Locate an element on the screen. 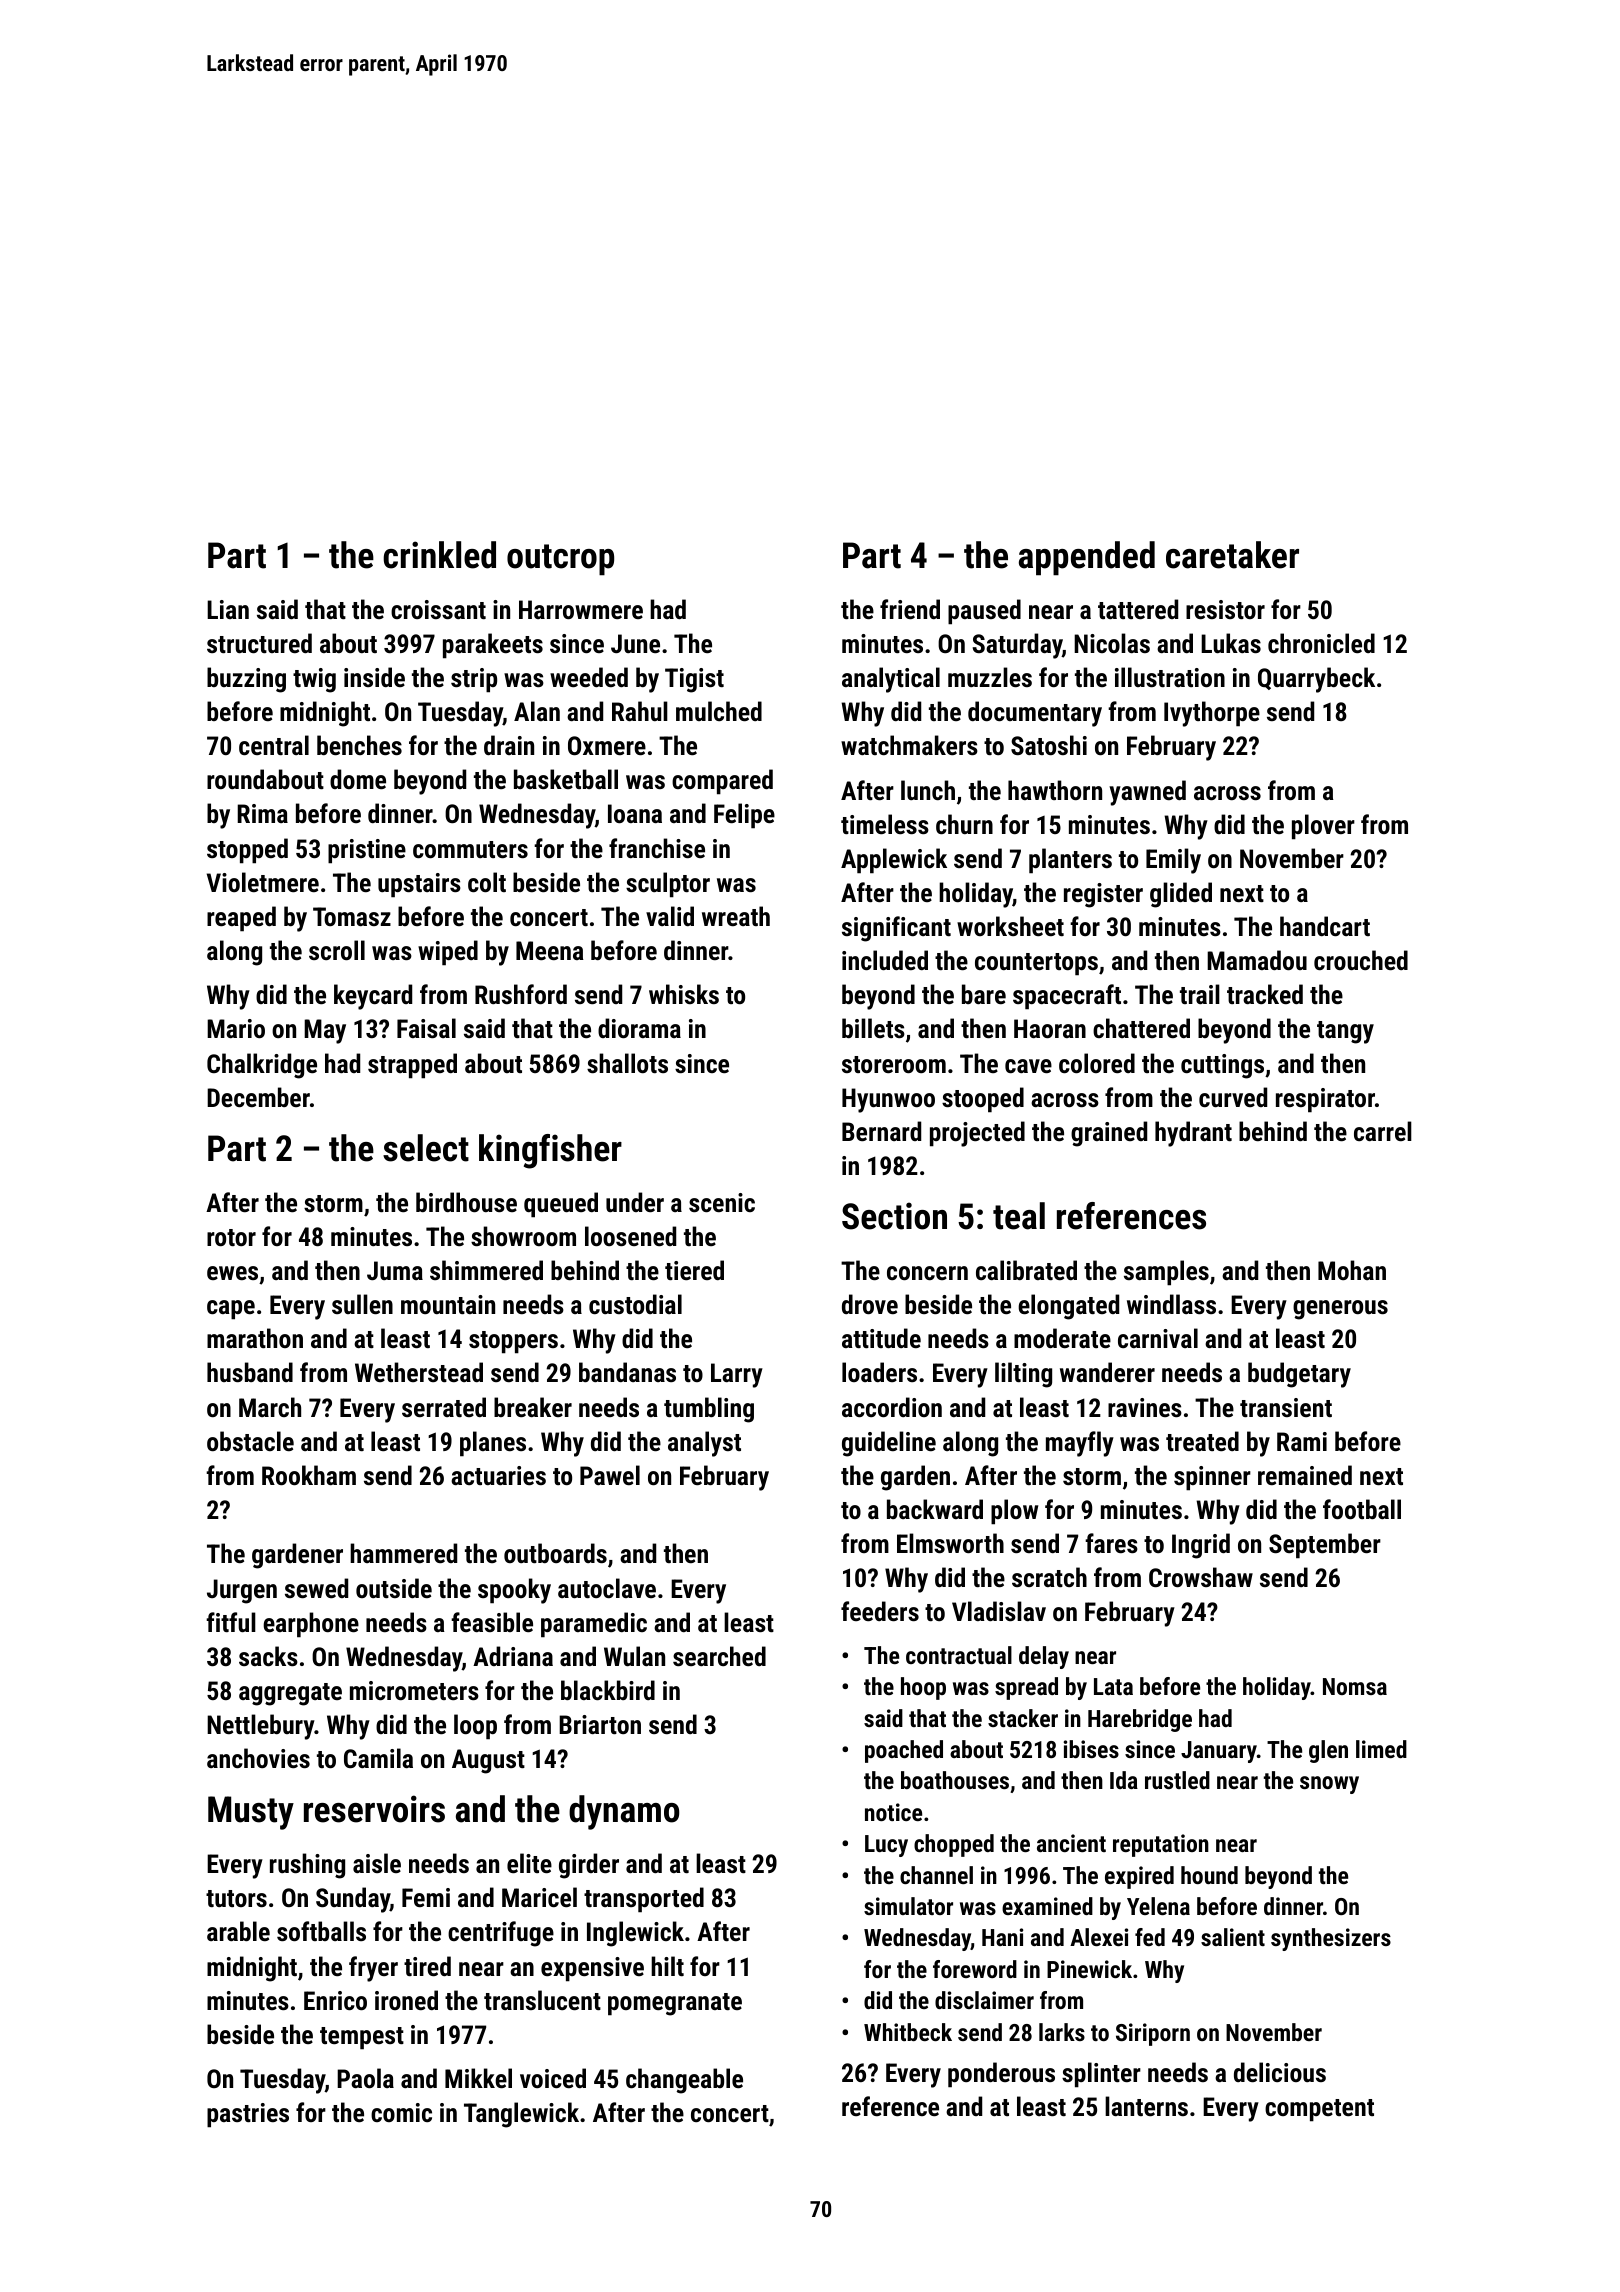  analyst is located at coordinates (704, 1444).
